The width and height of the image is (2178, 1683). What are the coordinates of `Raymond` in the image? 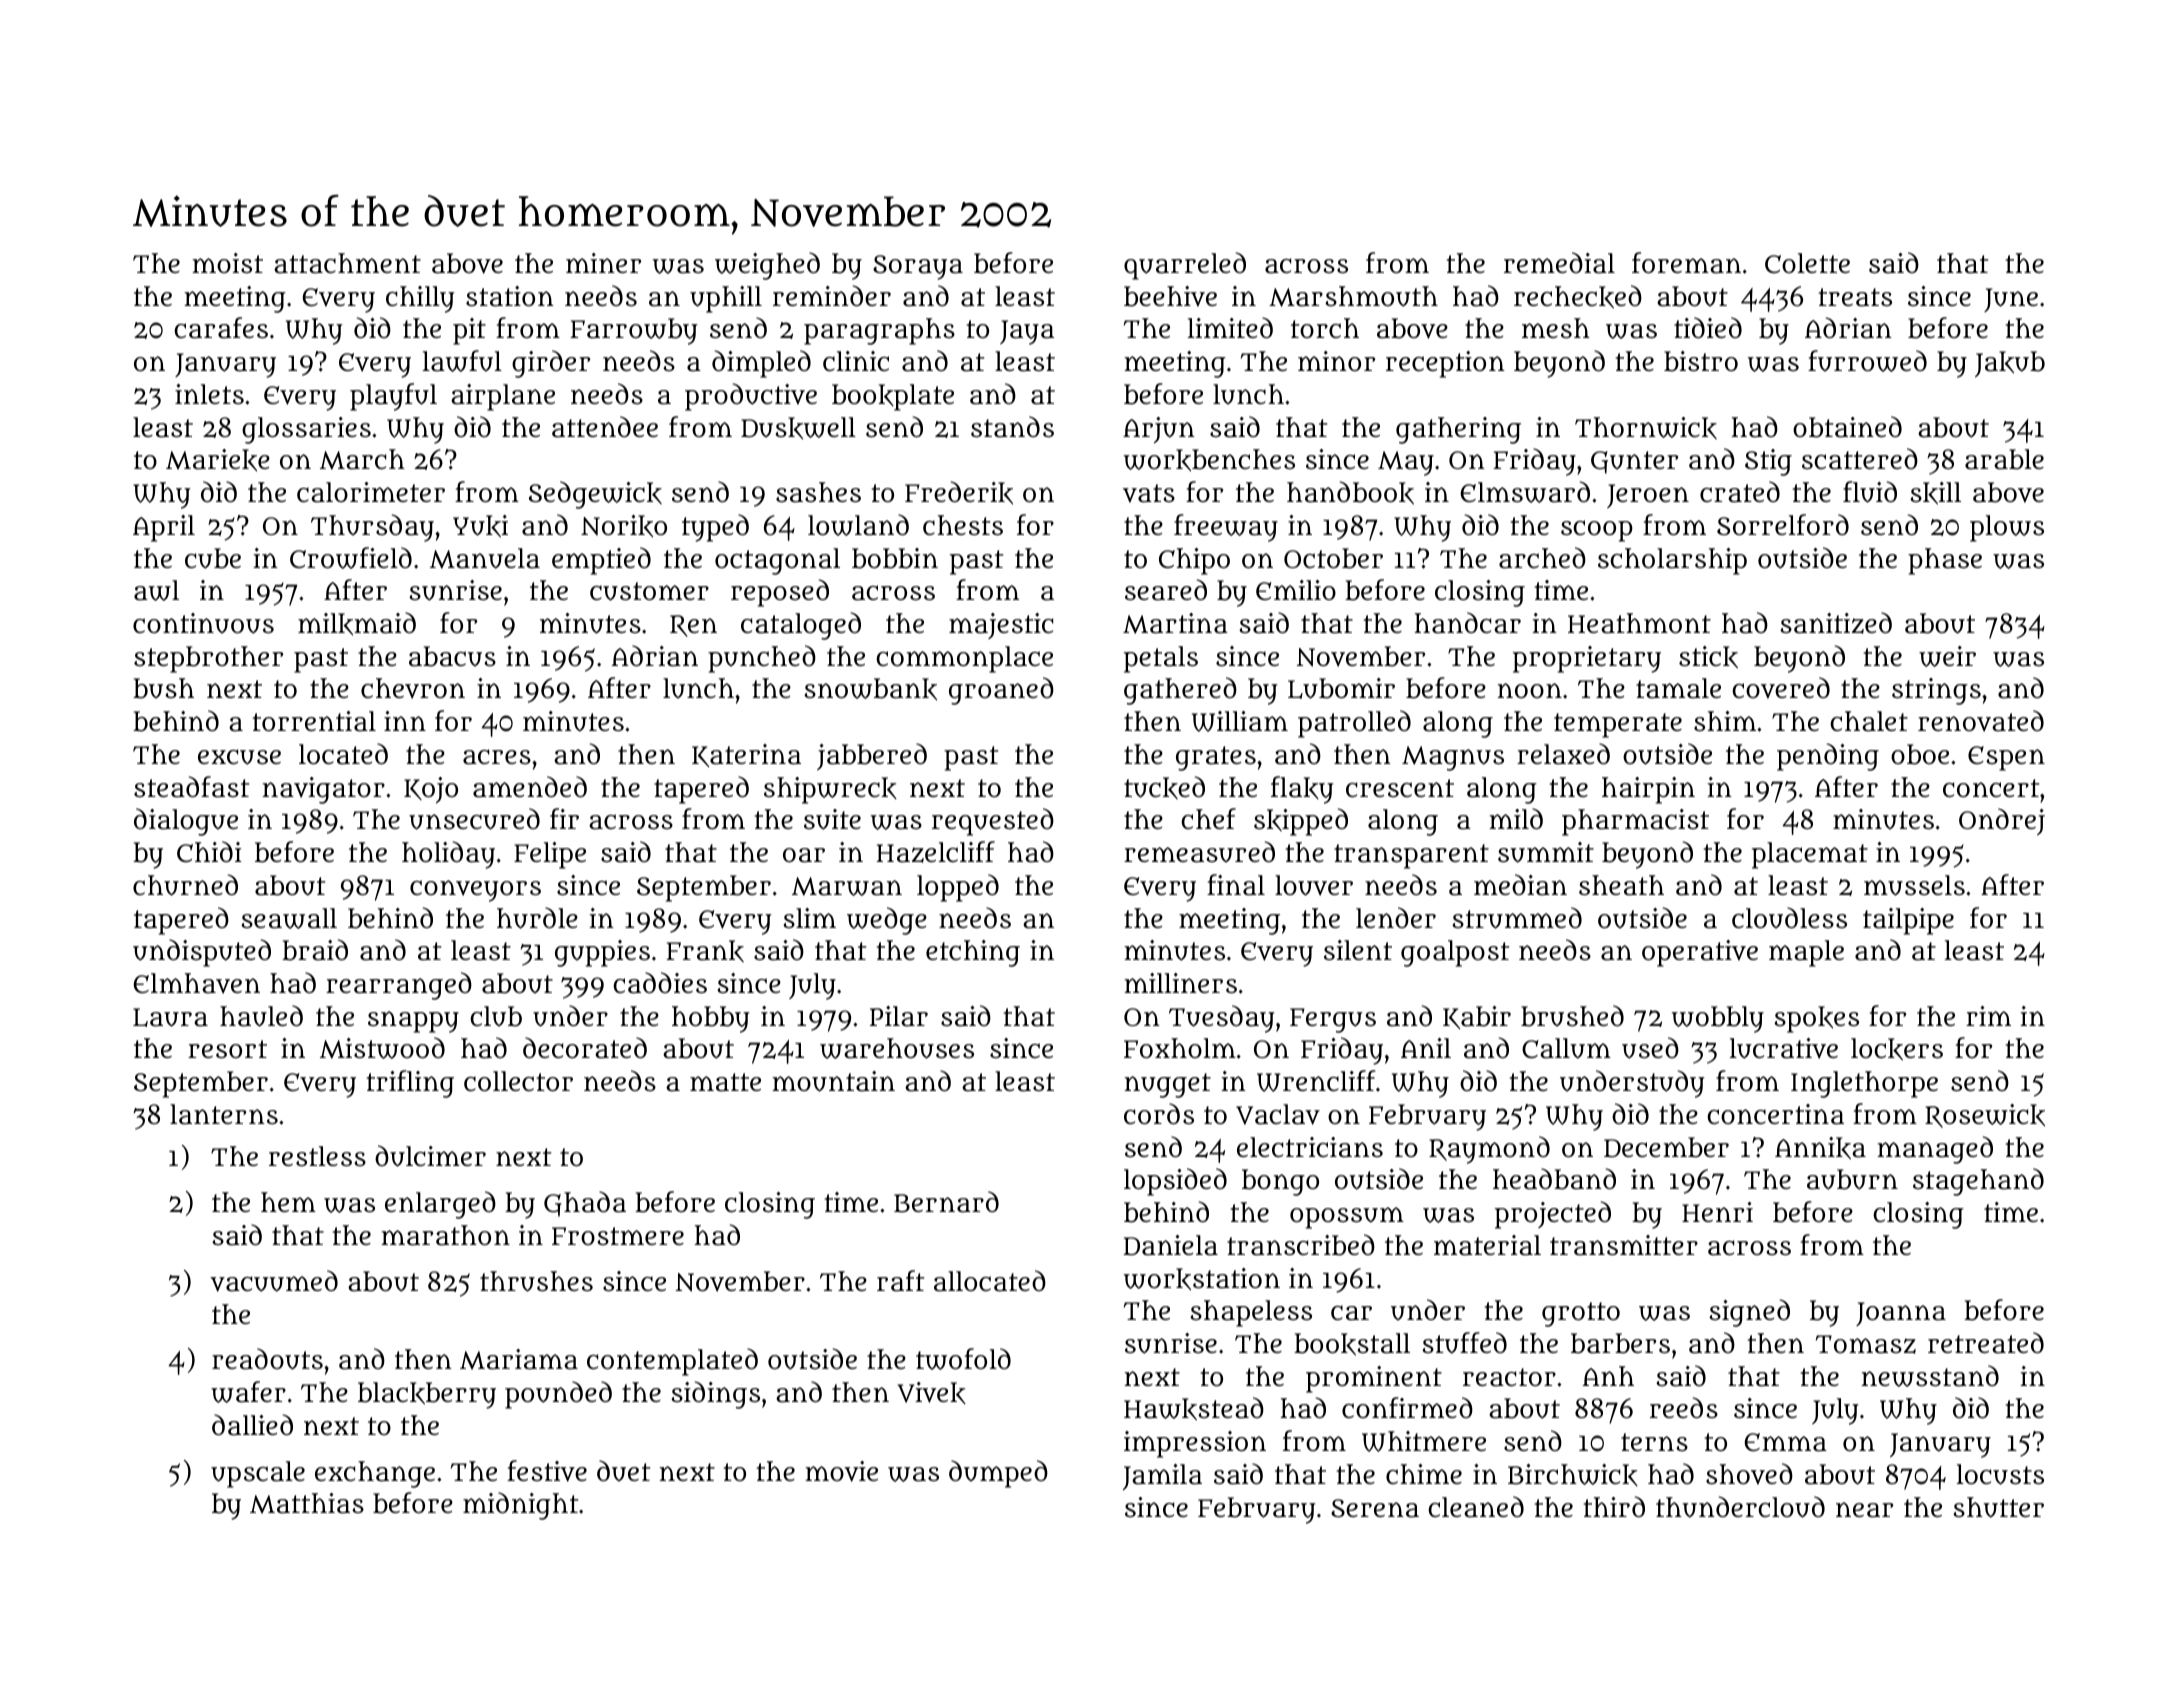 It's located at (1489, 1150).
